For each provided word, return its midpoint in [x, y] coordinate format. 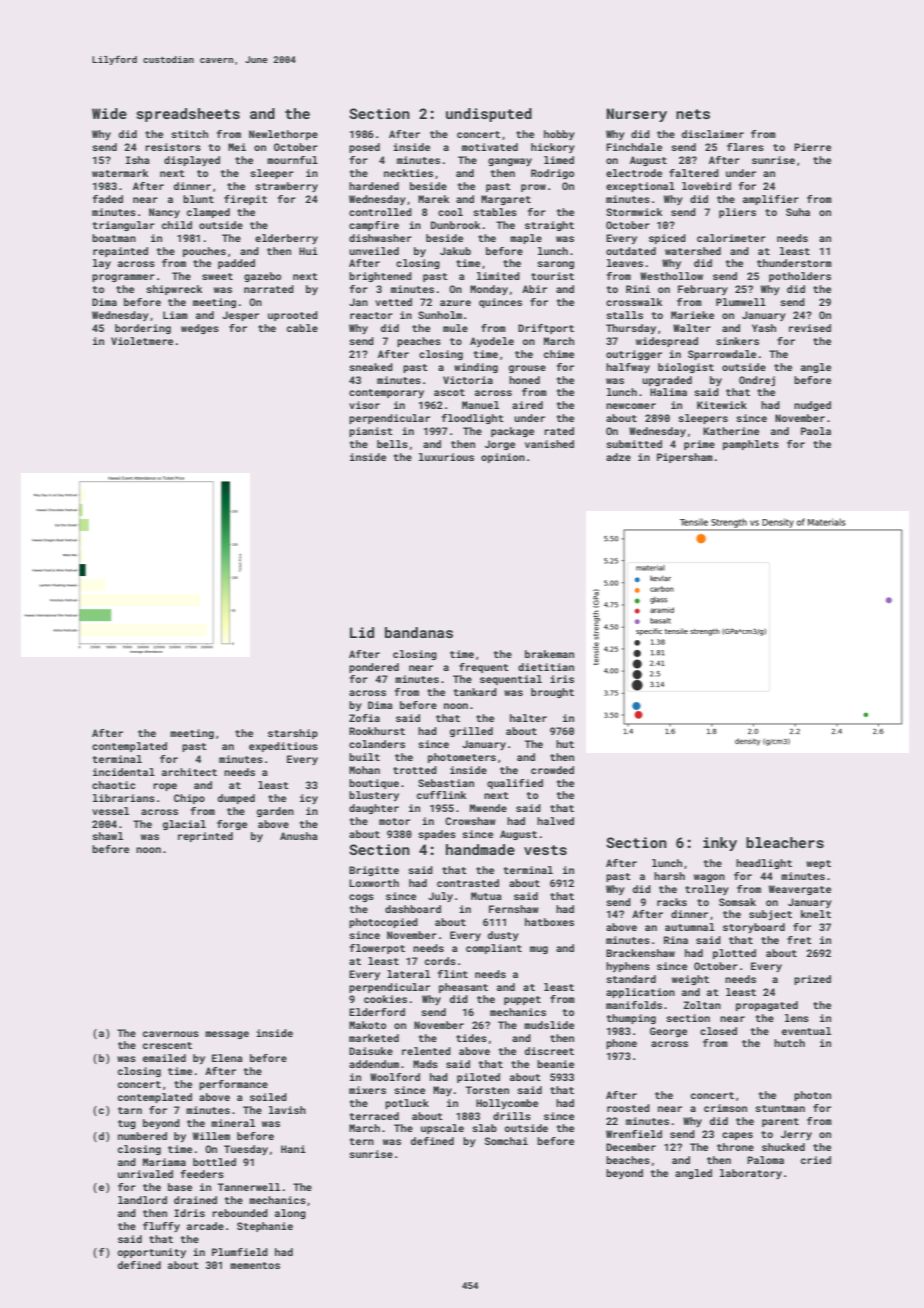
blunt [198, 199]
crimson [725, 1108]
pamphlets [751, 445]
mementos [255, 1265]
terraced [374, 1116]
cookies [385, 999]
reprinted [205, 837]
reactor [371, 315]
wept [818, 864]
